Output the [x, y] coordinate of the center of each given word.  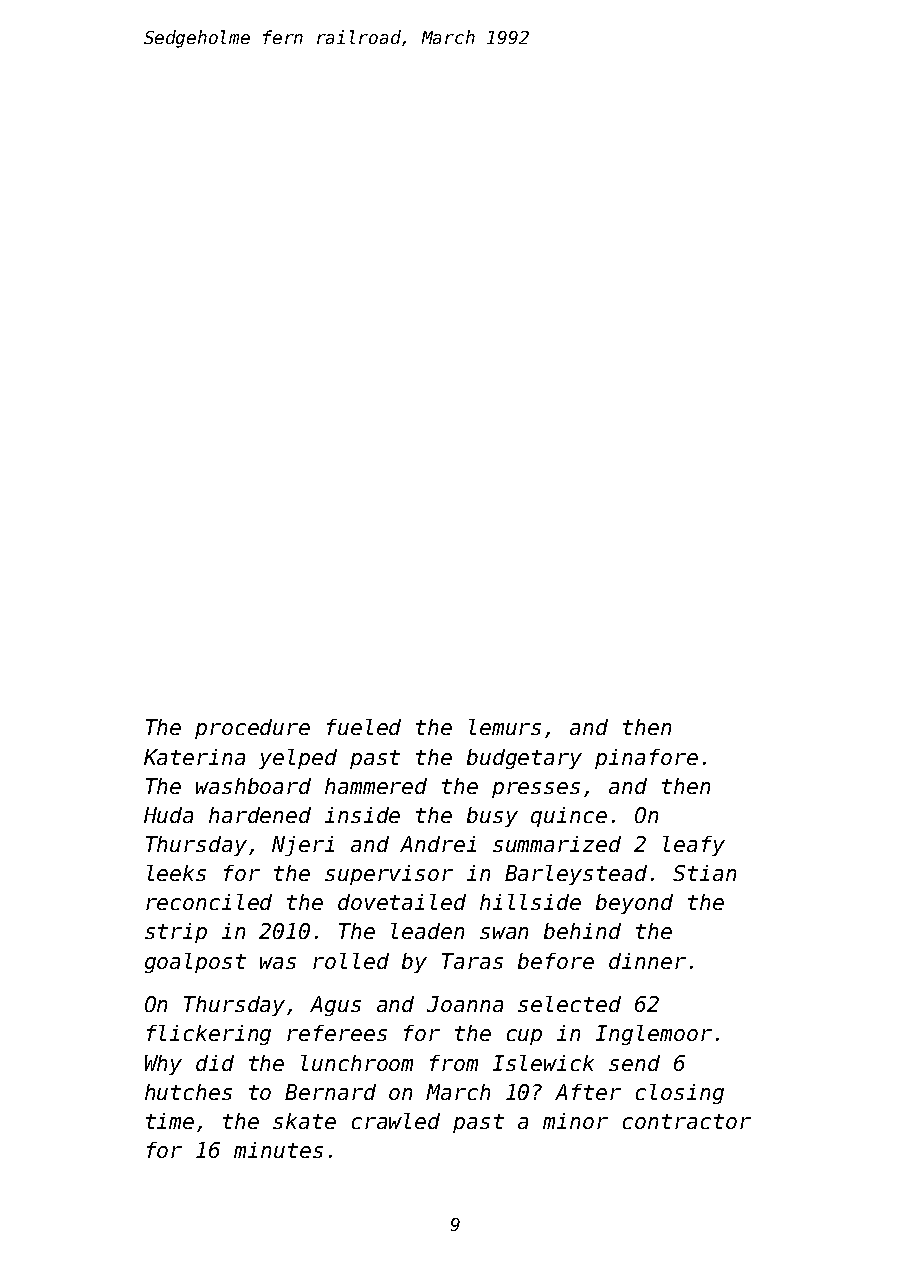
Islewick [543, 1063]
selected [569, 1004]
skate [304, 1121]
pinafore [646, 759]
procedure [252, 729]
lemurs [505, 727]
